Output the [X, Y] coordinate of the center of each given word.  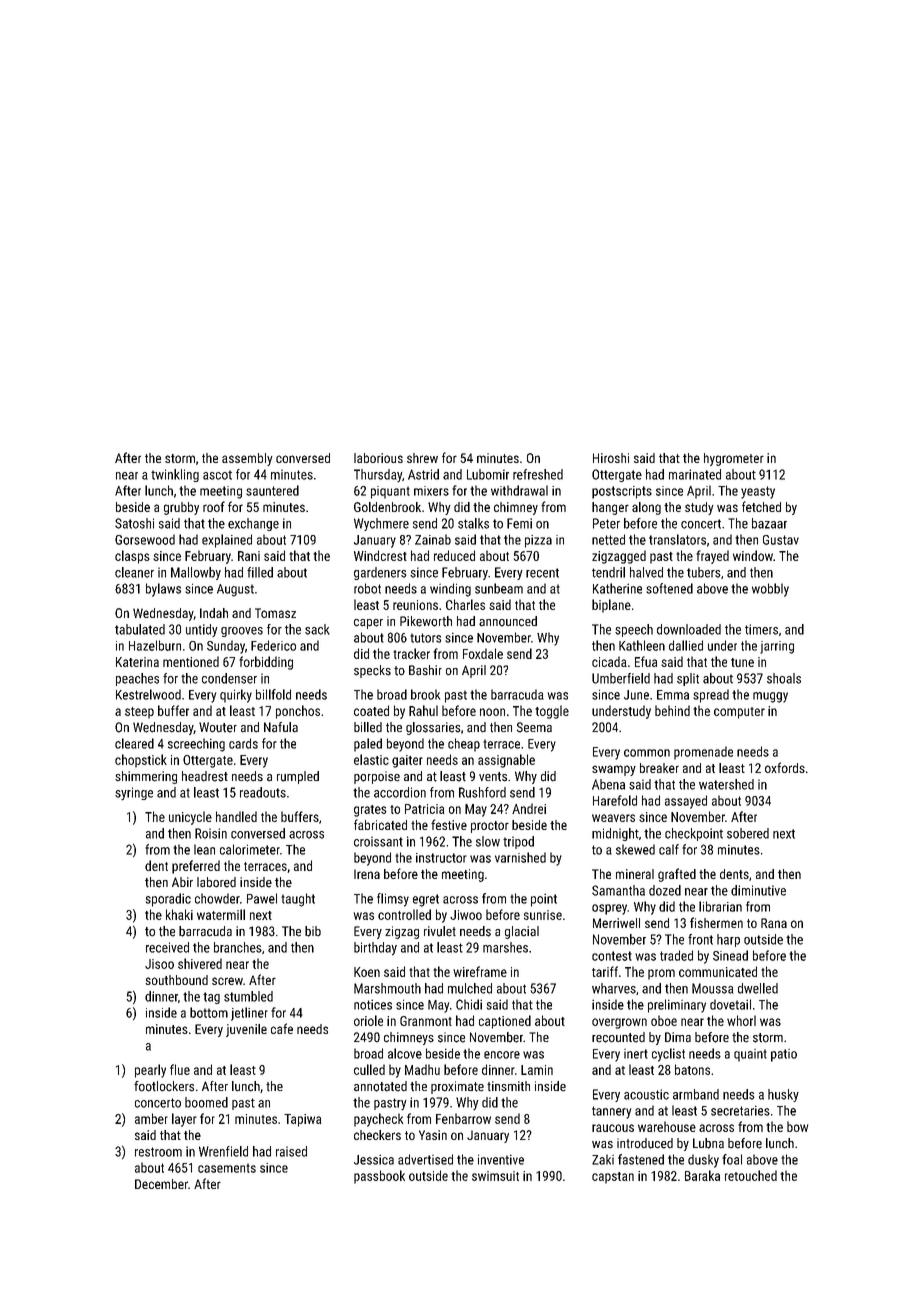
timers [761, 629]
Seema [534, 727]
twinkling [175, 475]
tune [742, 662]
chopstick [141, 761]
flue [180, 1069]
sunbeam [499, 588]
